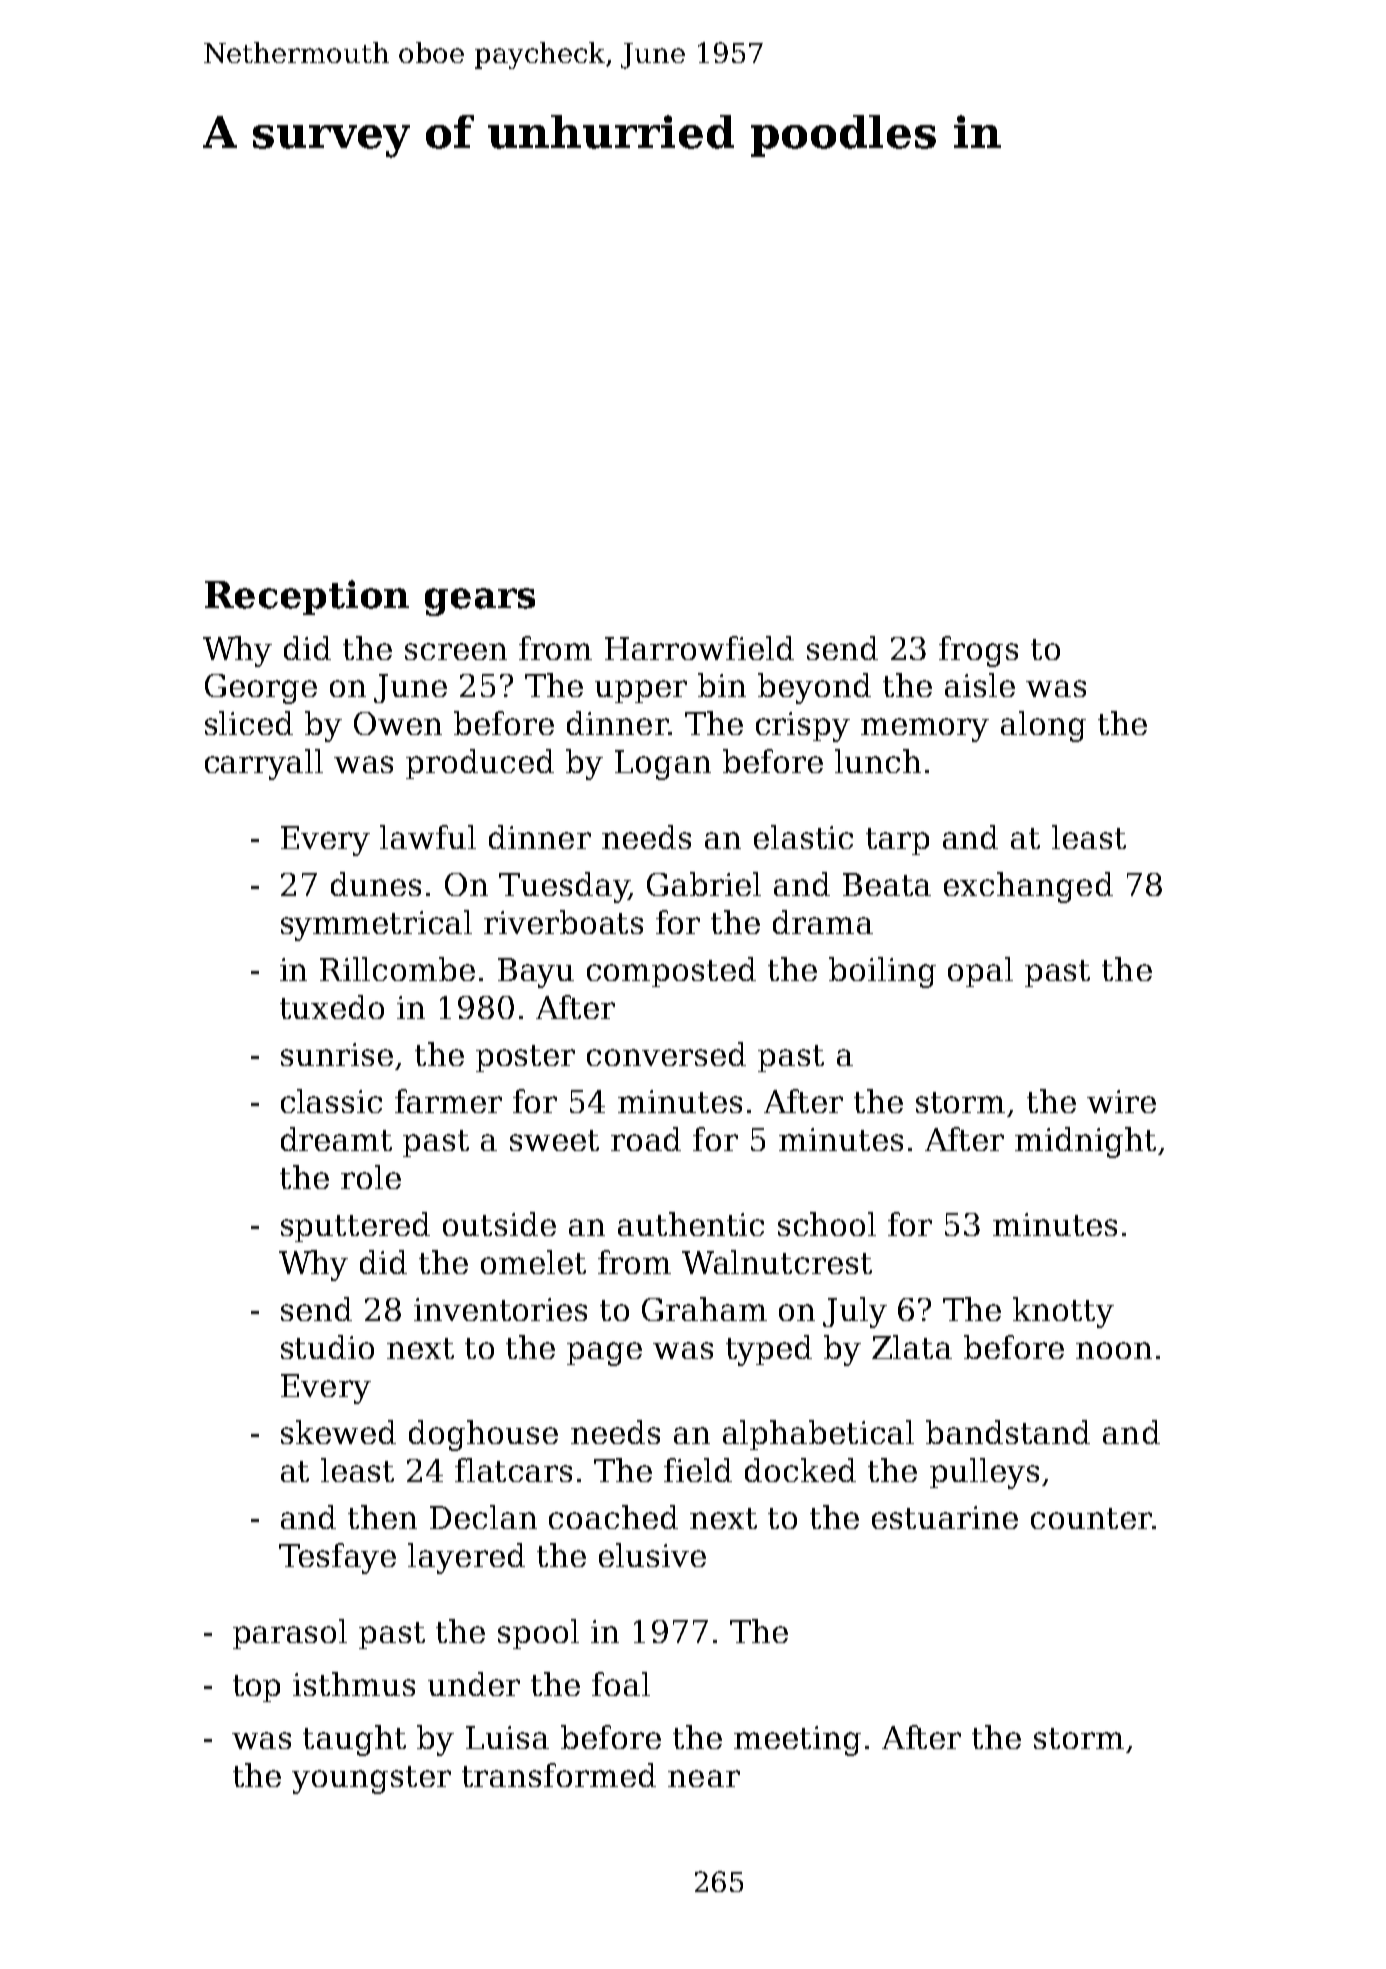 This page has height=1969, width=1386. What do you see at coordinates (641, 691) in the page?
I see `upper` at bounding box center [641, 691].
